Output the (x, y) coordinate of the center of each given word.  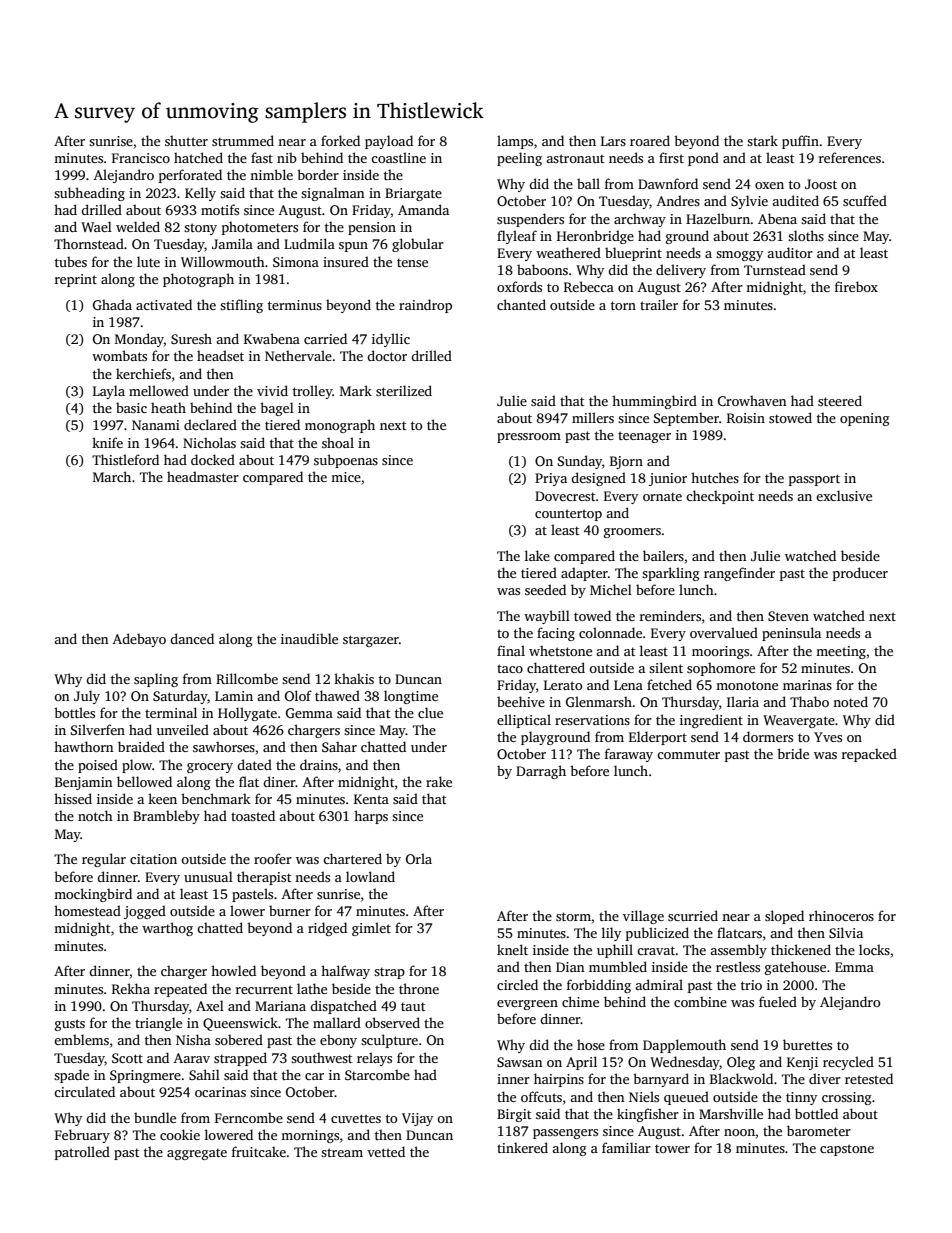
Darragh (541, 772)
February (82, 1136)
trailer (659, 304)
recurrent (264, 989)
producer (860, 574)
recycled (848, 1063)
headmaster (203, 476)
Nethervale (298, 355)
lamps (515, 142)
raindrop (425, 306)
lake (537, 555)
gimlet (371, 929)
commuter (688, 754)
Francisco (141, 158)
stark (762, 140)
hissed (73, 798)
